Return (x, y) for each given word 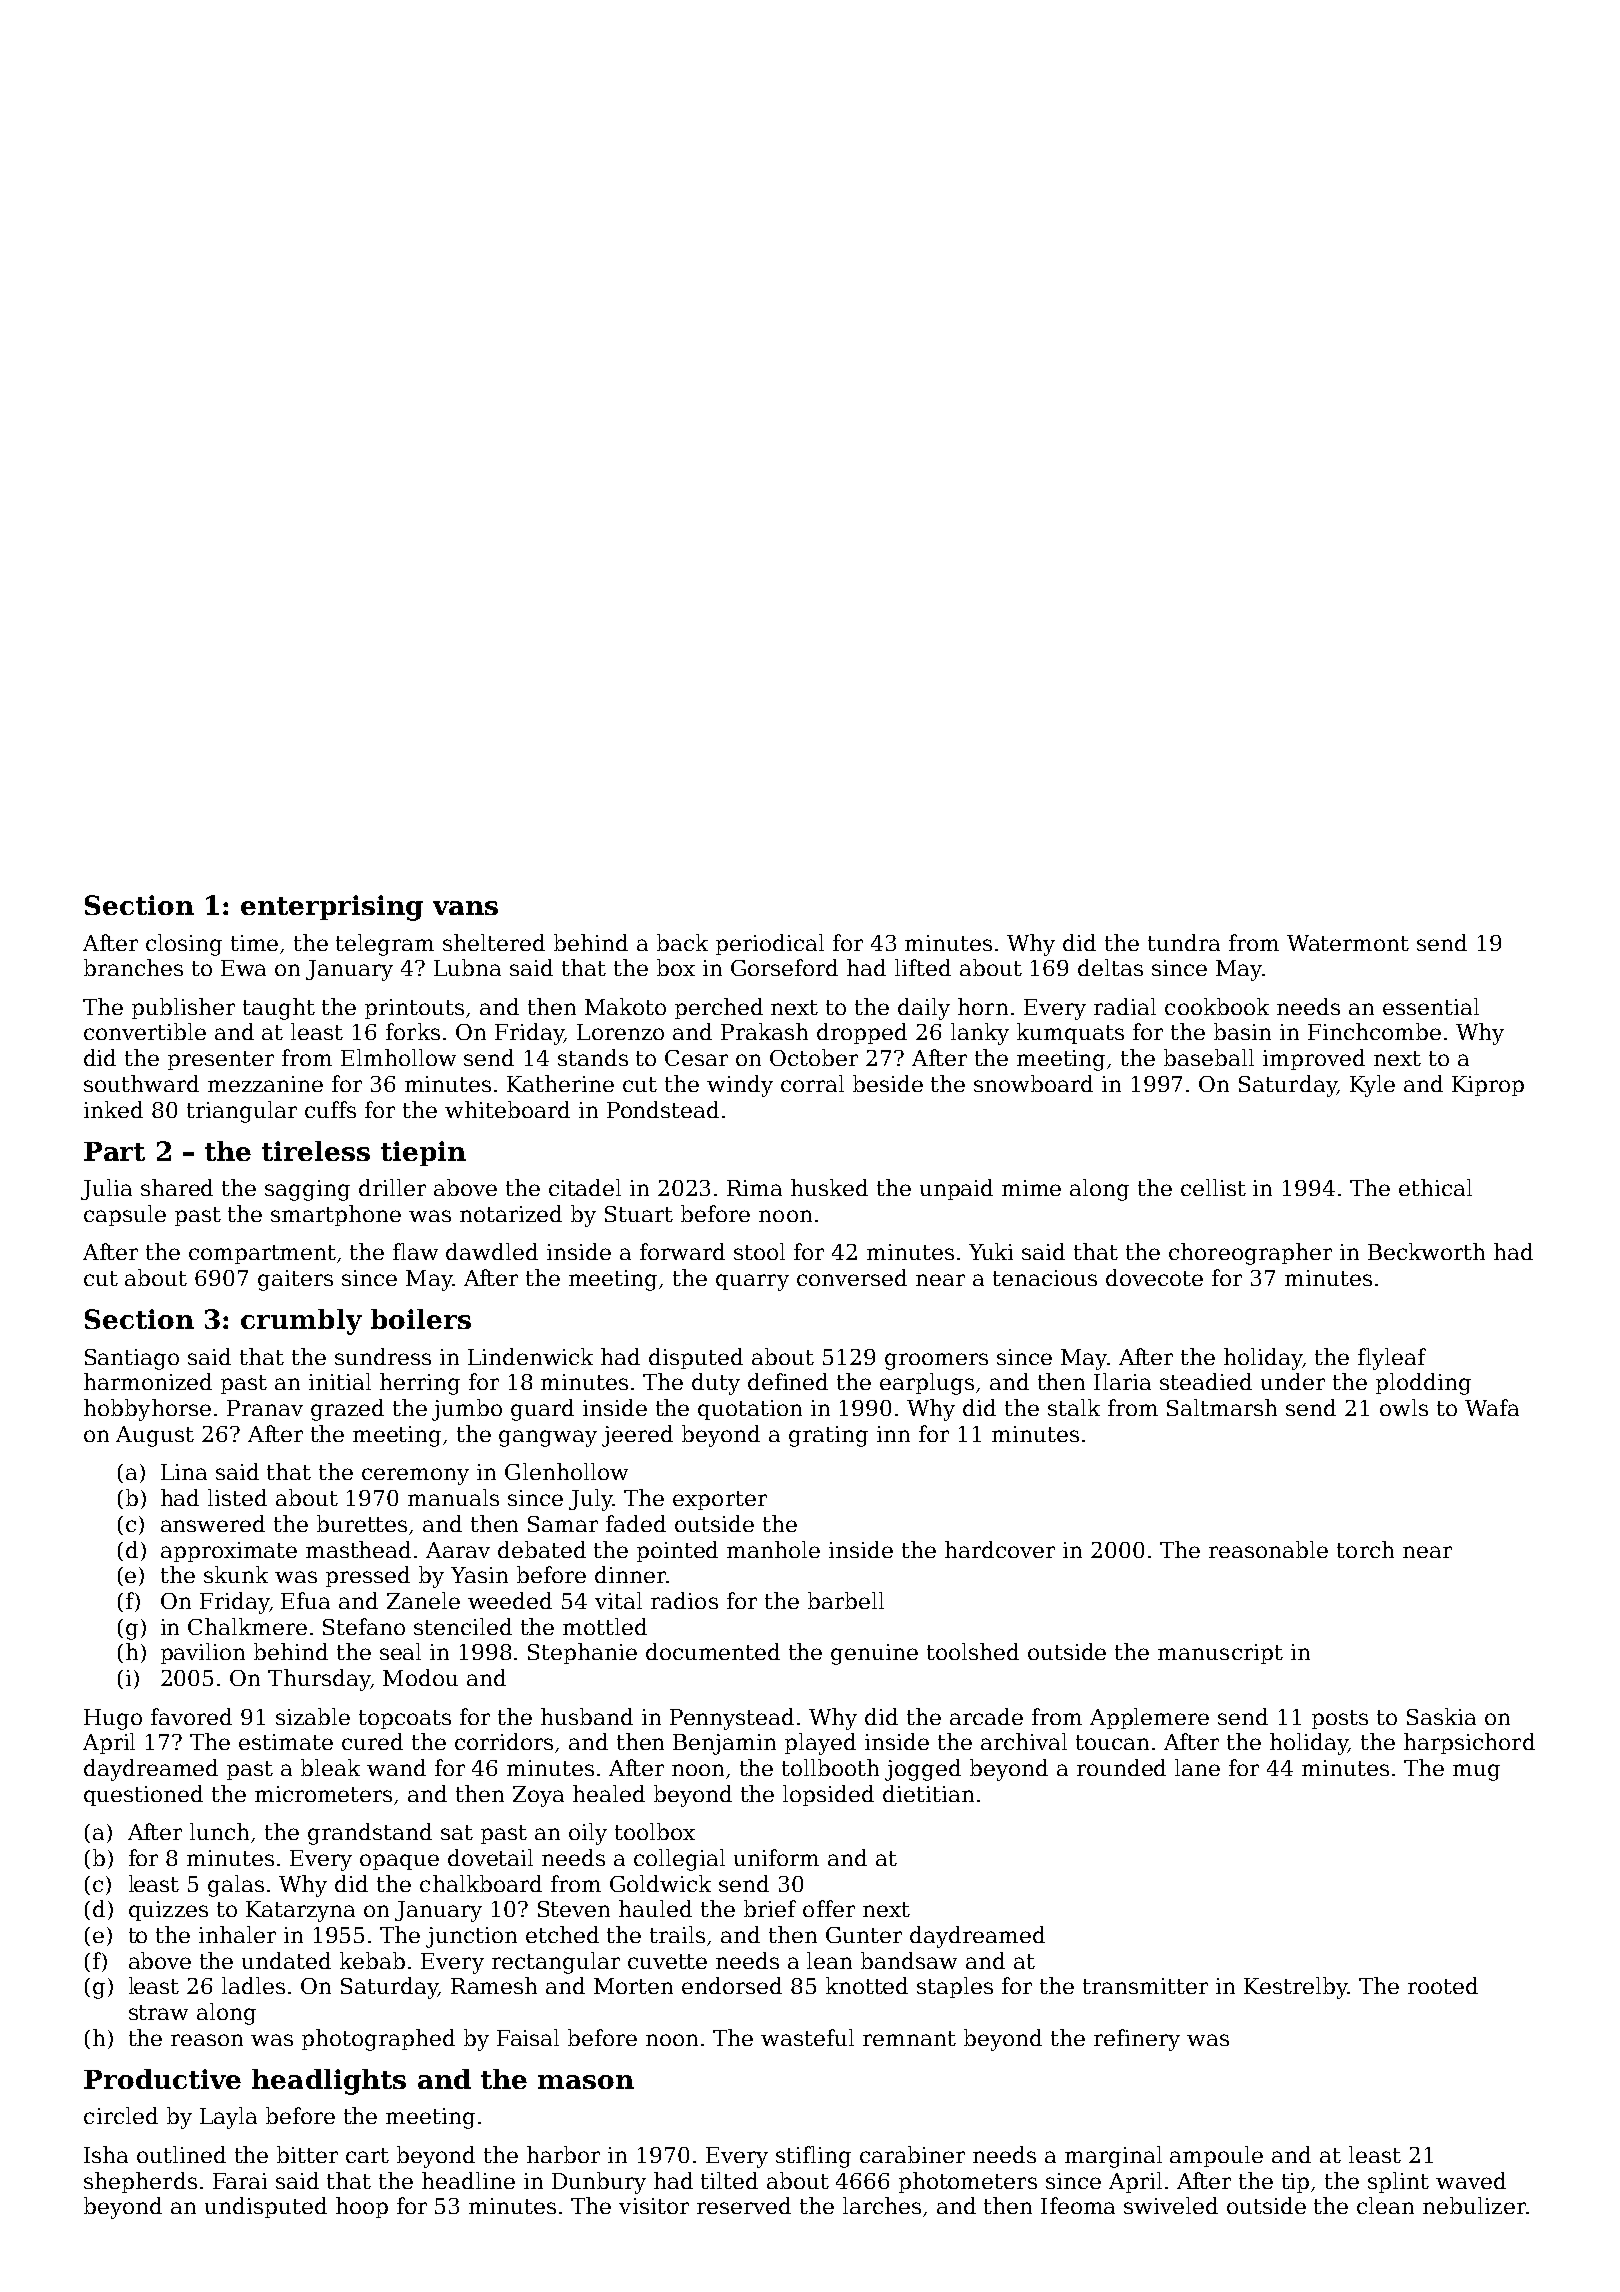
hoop (362, 2207)
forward (682, 1251)
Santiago (132, 1359)
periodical (770, 944)
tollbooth (830, 1767)
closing (184, 945)
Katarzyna (300, 1911)
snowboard (1033, 1083)
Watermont (1348, 943)
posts (1340, 1719)
